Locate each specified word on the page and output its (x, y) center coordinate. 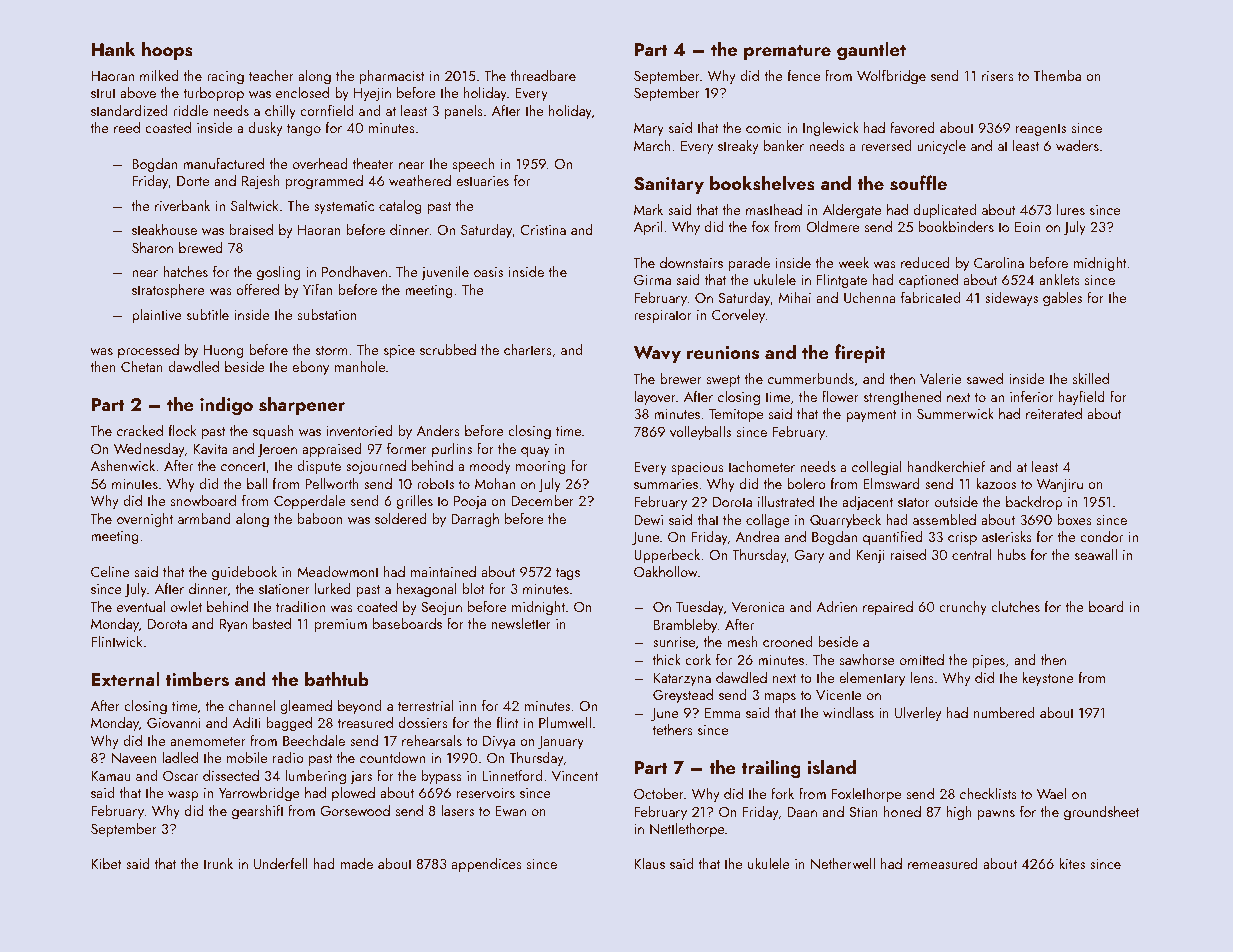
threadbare (543, 75)
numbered (1004, 712)
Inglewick (831, 129)
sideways (1011, 299)
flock (182, 430)
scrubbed (448, 349)
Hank (114, 48)
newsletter (521, 623)
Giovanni (174, 723)
